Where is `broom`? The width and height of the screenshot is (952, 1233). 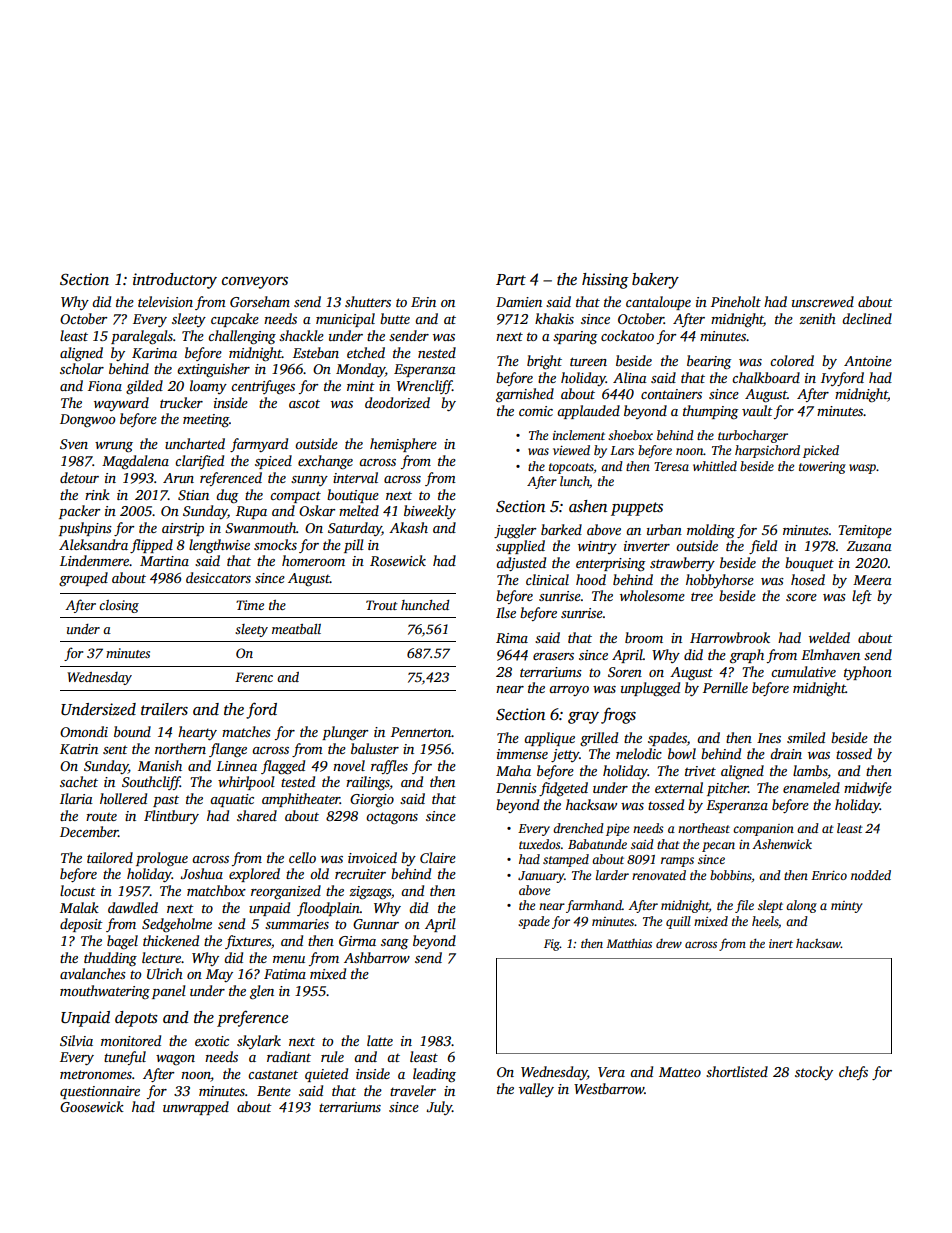 broom is located at coordinates (644, 637).
